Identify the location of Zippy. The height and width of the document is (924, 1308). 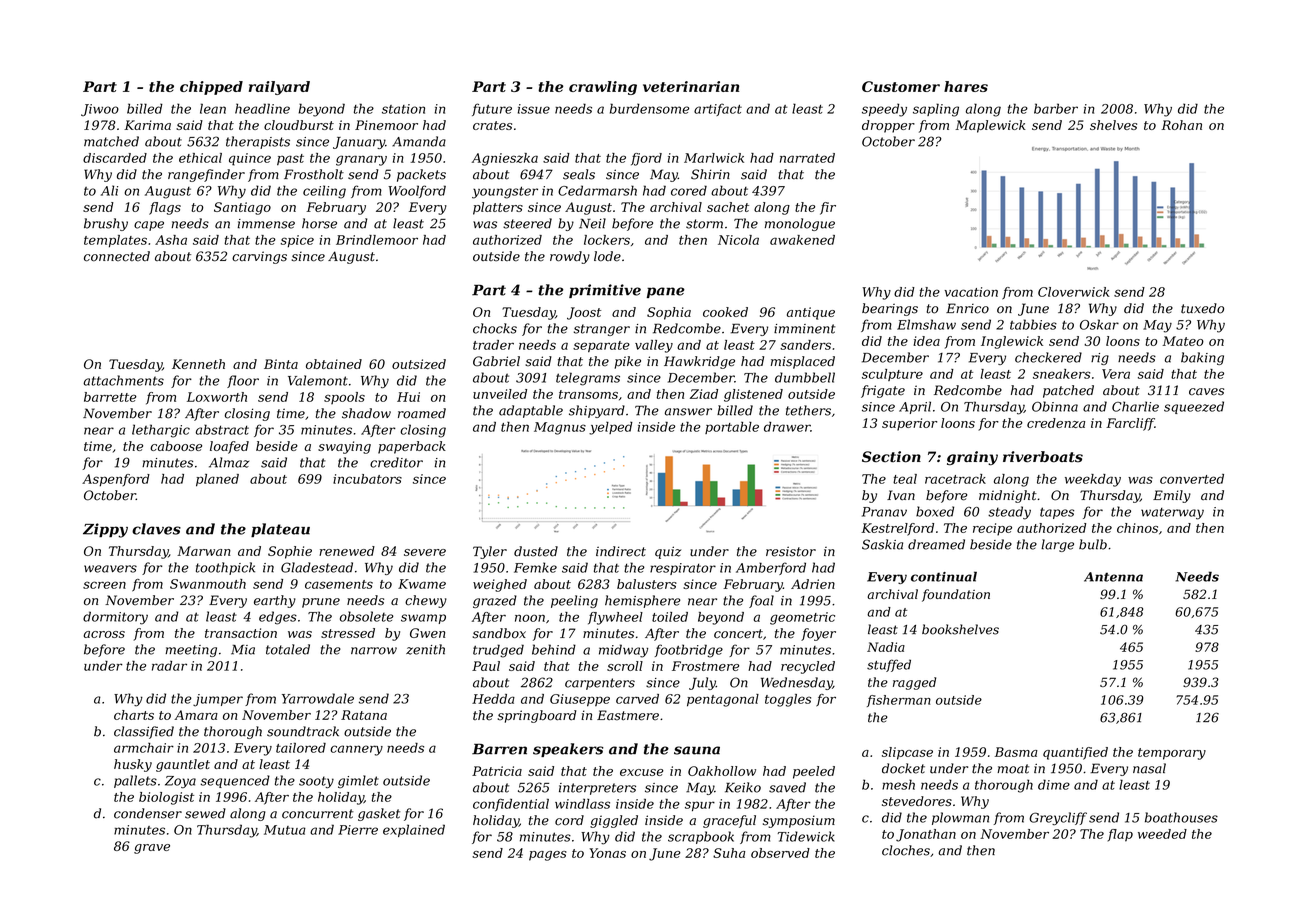
(105, 530).
